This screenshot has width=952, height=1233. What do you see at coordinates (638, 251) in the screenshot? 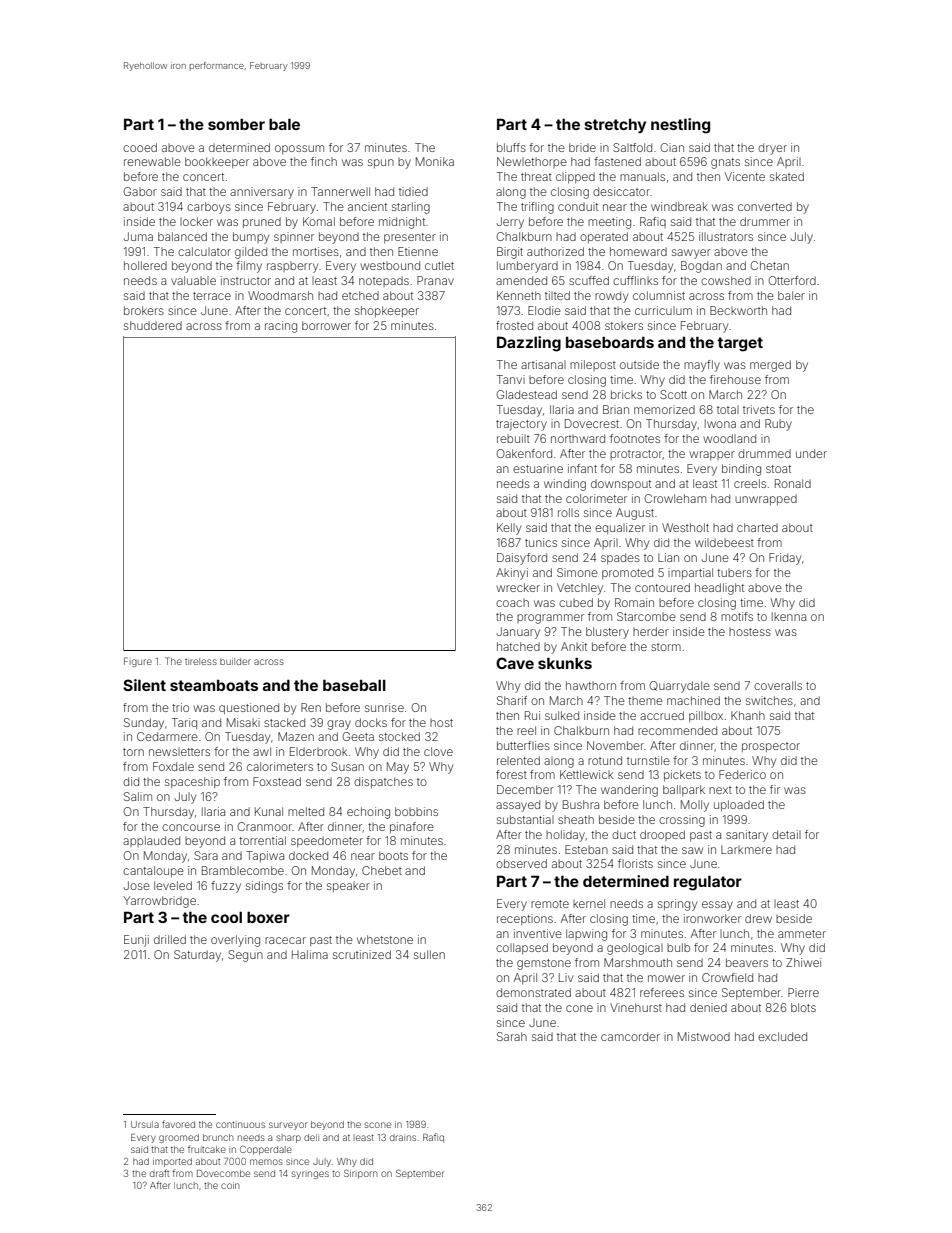
I see `homeward` at bounding box center [638, 251].
